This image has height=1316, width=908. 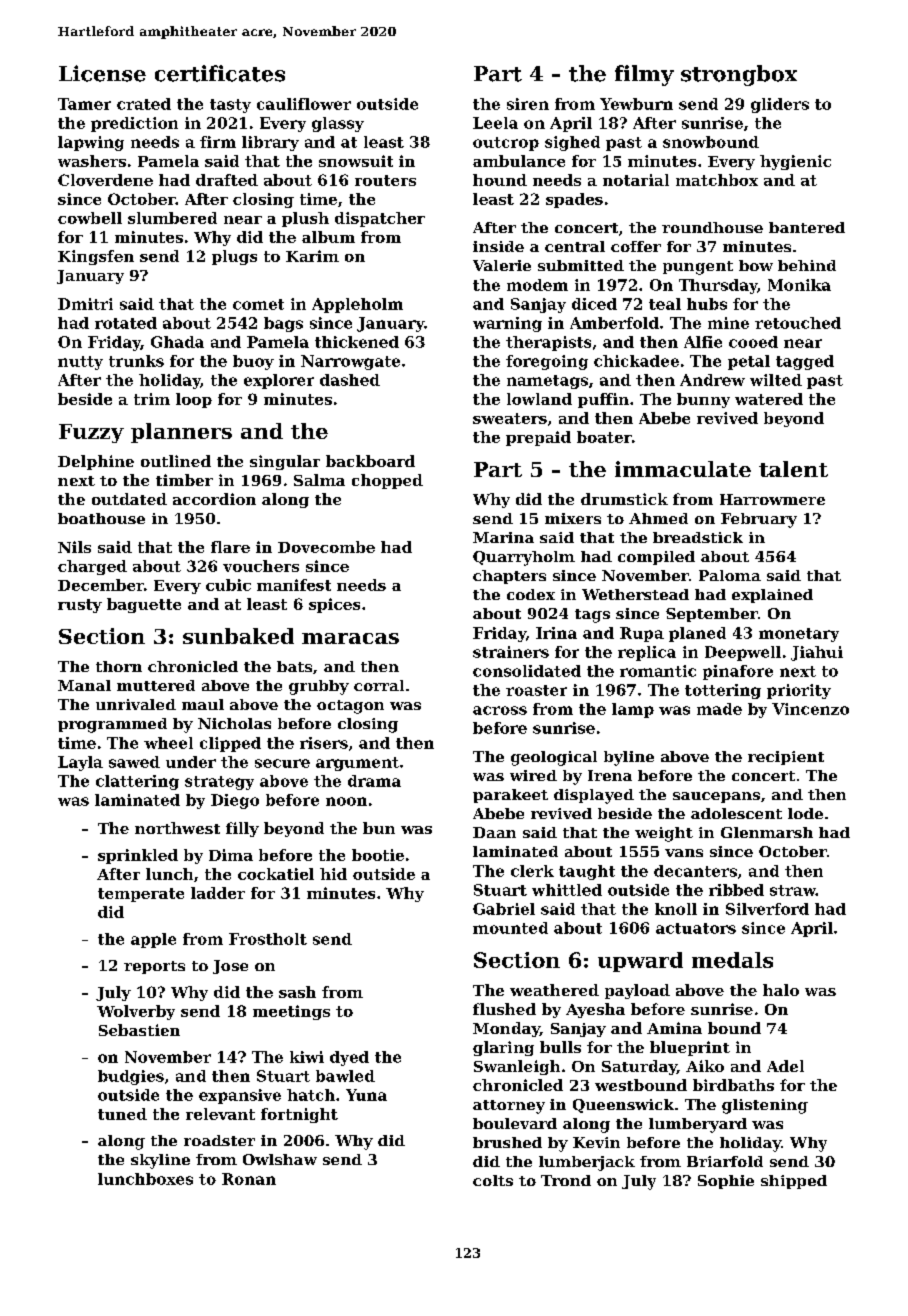 What do you see at coordinates (122, 1114) in the image?
I see `tuned` at bounding box center [122, 1114].
